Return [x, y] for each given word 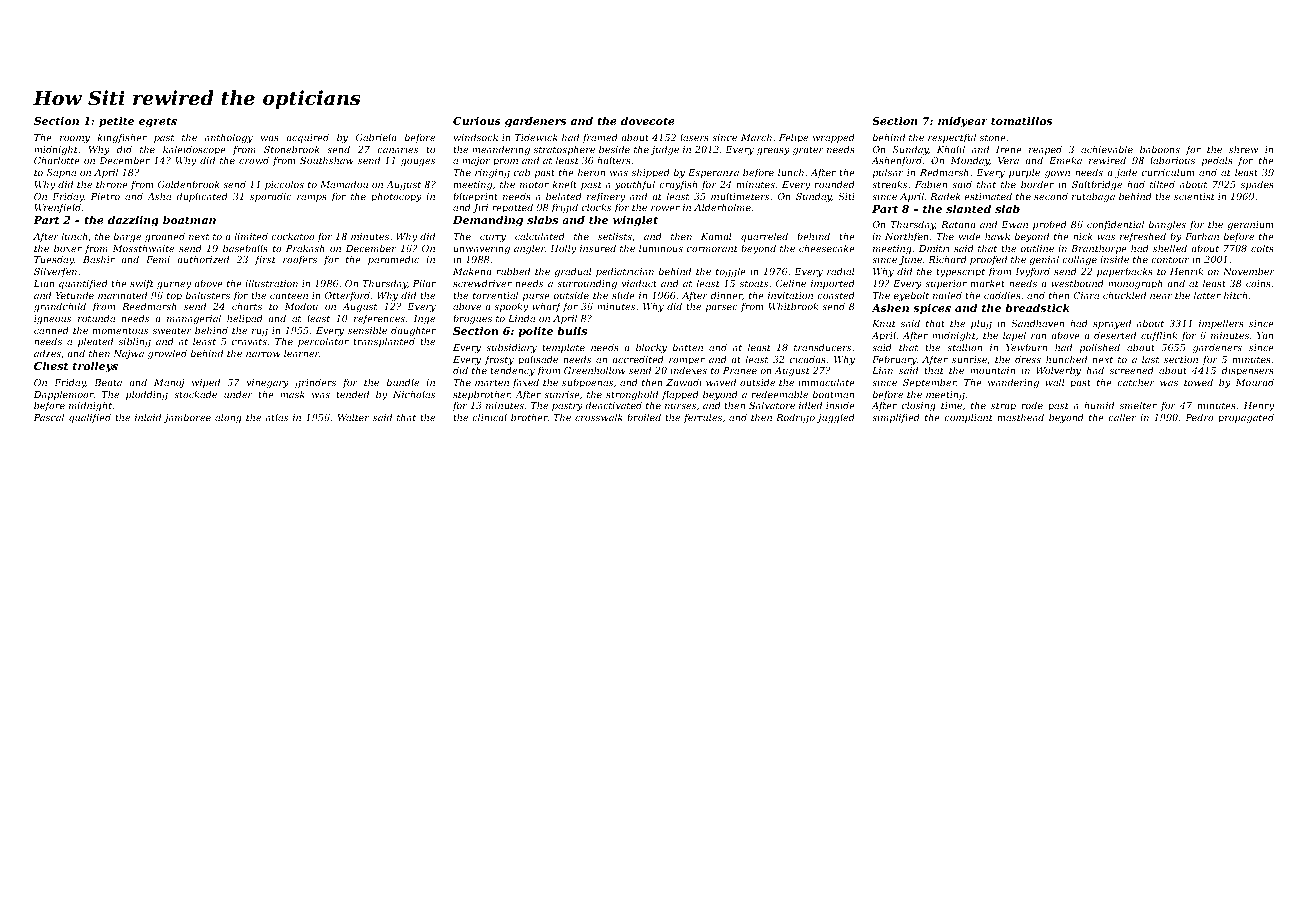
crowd [254, 160]
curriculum [1168, 172]
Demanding [488, 221]
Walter [353, 417]
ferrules [703, 418]
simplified [896, 418]
